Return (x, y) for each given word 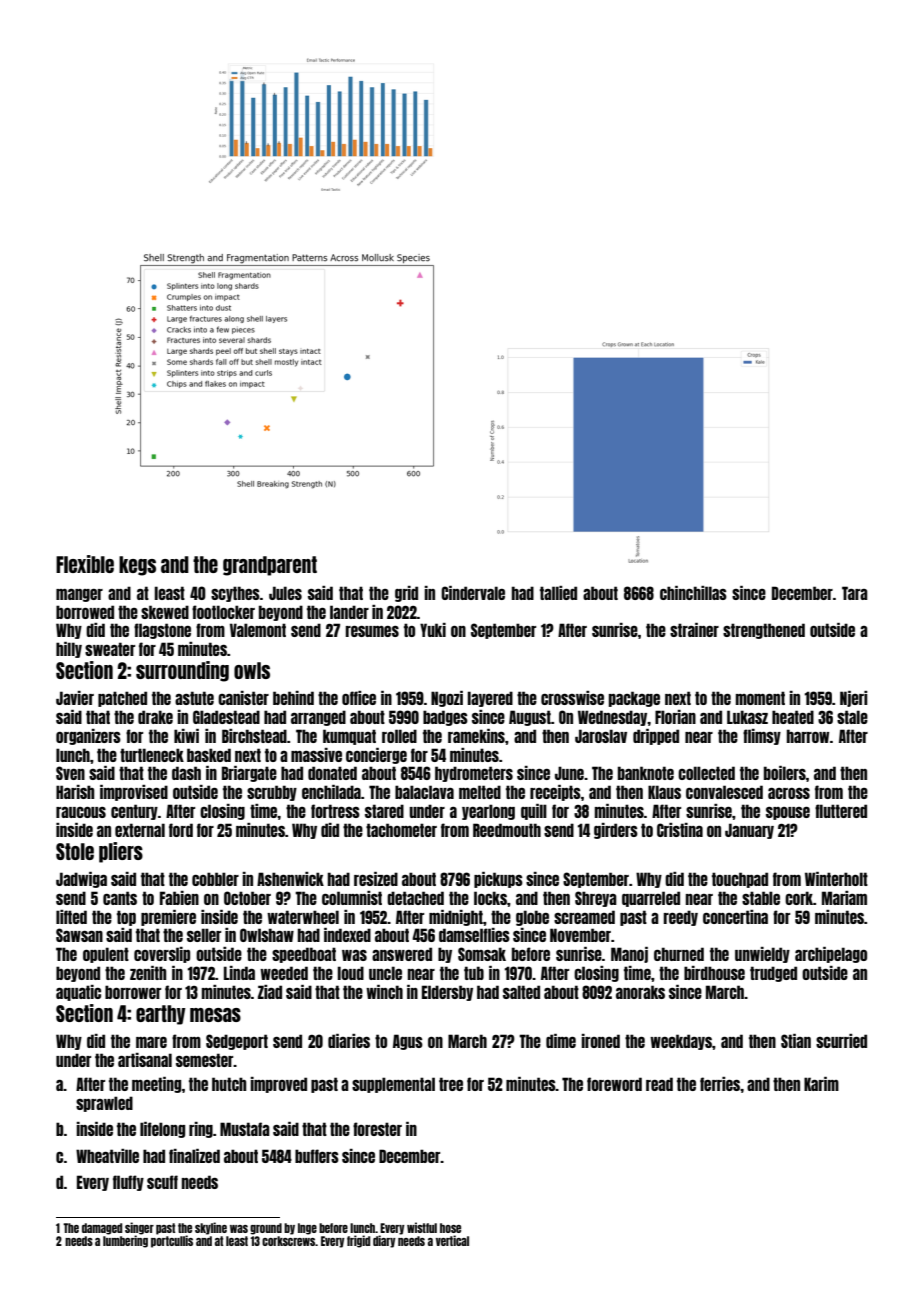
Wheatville (107, 1156)
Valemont (258, 630)
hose (450, 1228)
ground (266, 1229)
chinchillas (693, 593)
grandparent (270, 566)
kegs (137, 566)
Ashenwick (290, 879)
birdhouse (714, 973)
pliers (121, 852)
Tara (855, 593)
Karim (821, 1084)
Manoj (629, 955)
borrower (133, 992)
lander (349, 612)
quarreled (651, 899)
